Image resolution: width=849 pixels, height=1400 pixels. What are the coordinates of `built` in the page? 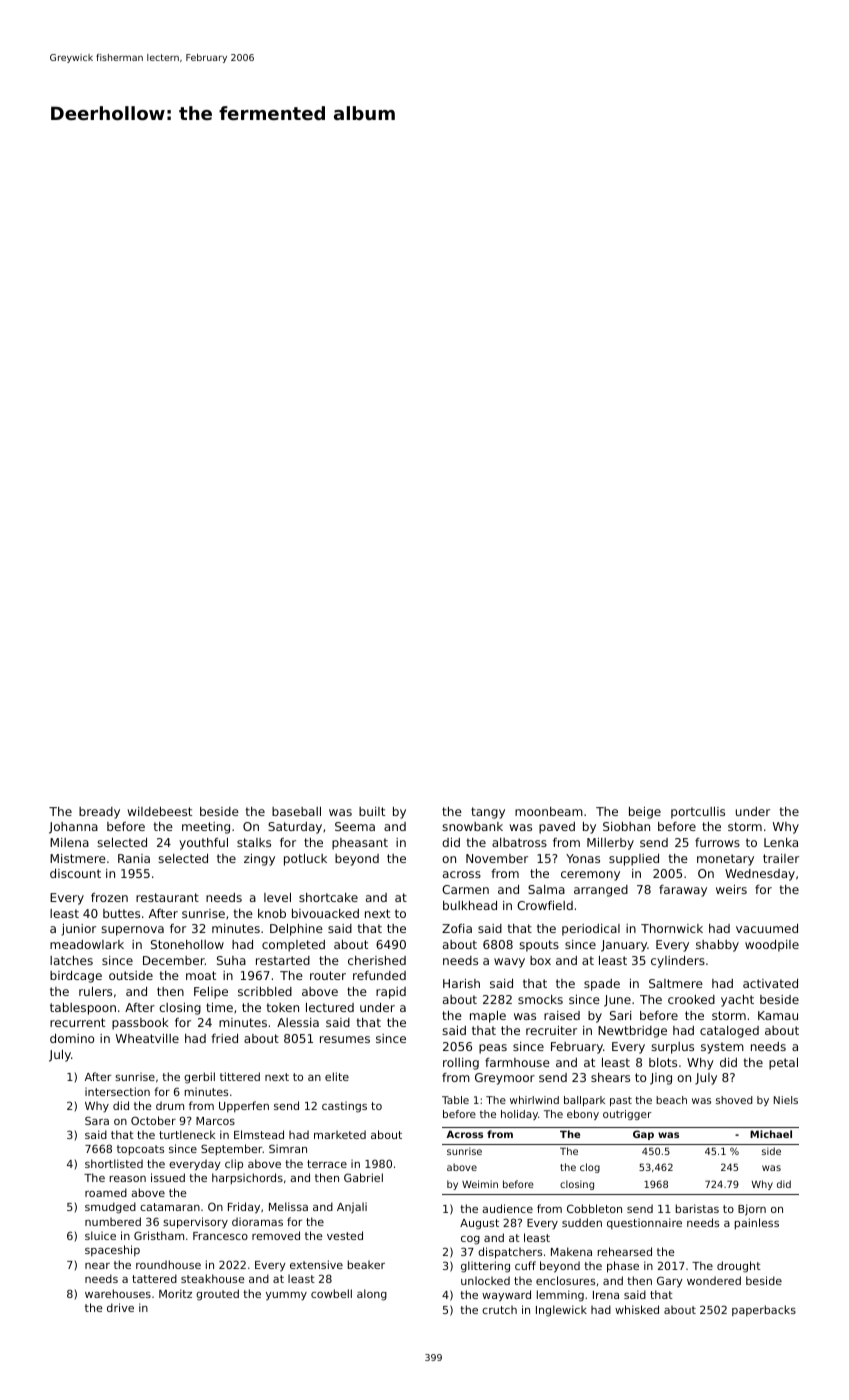 It's located at (372, 811).
